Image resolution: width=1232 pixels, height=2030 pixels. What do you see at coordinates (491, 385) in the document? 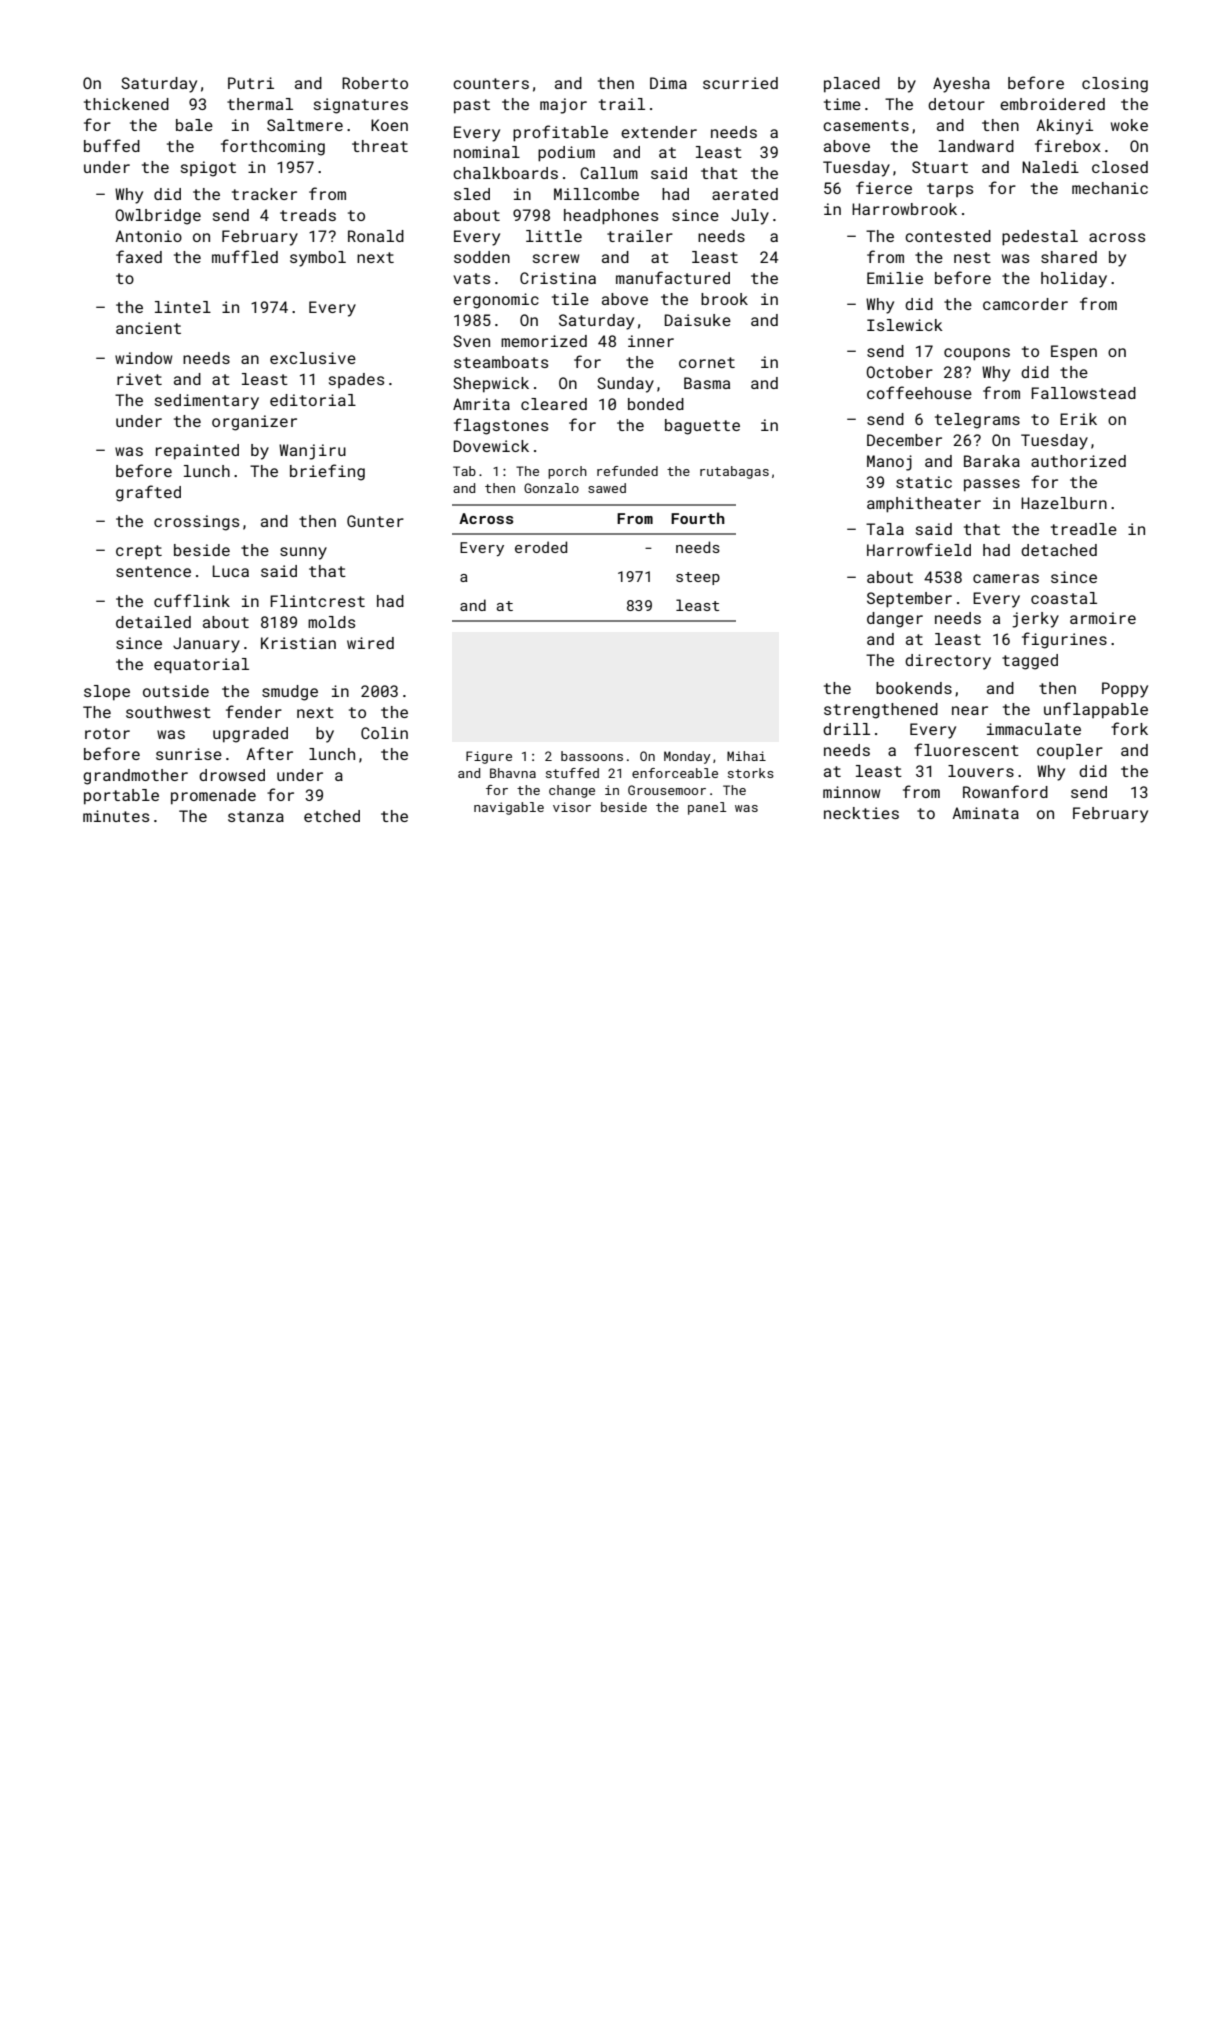
I see `Shepwick` at bounding box center [491, 385].
